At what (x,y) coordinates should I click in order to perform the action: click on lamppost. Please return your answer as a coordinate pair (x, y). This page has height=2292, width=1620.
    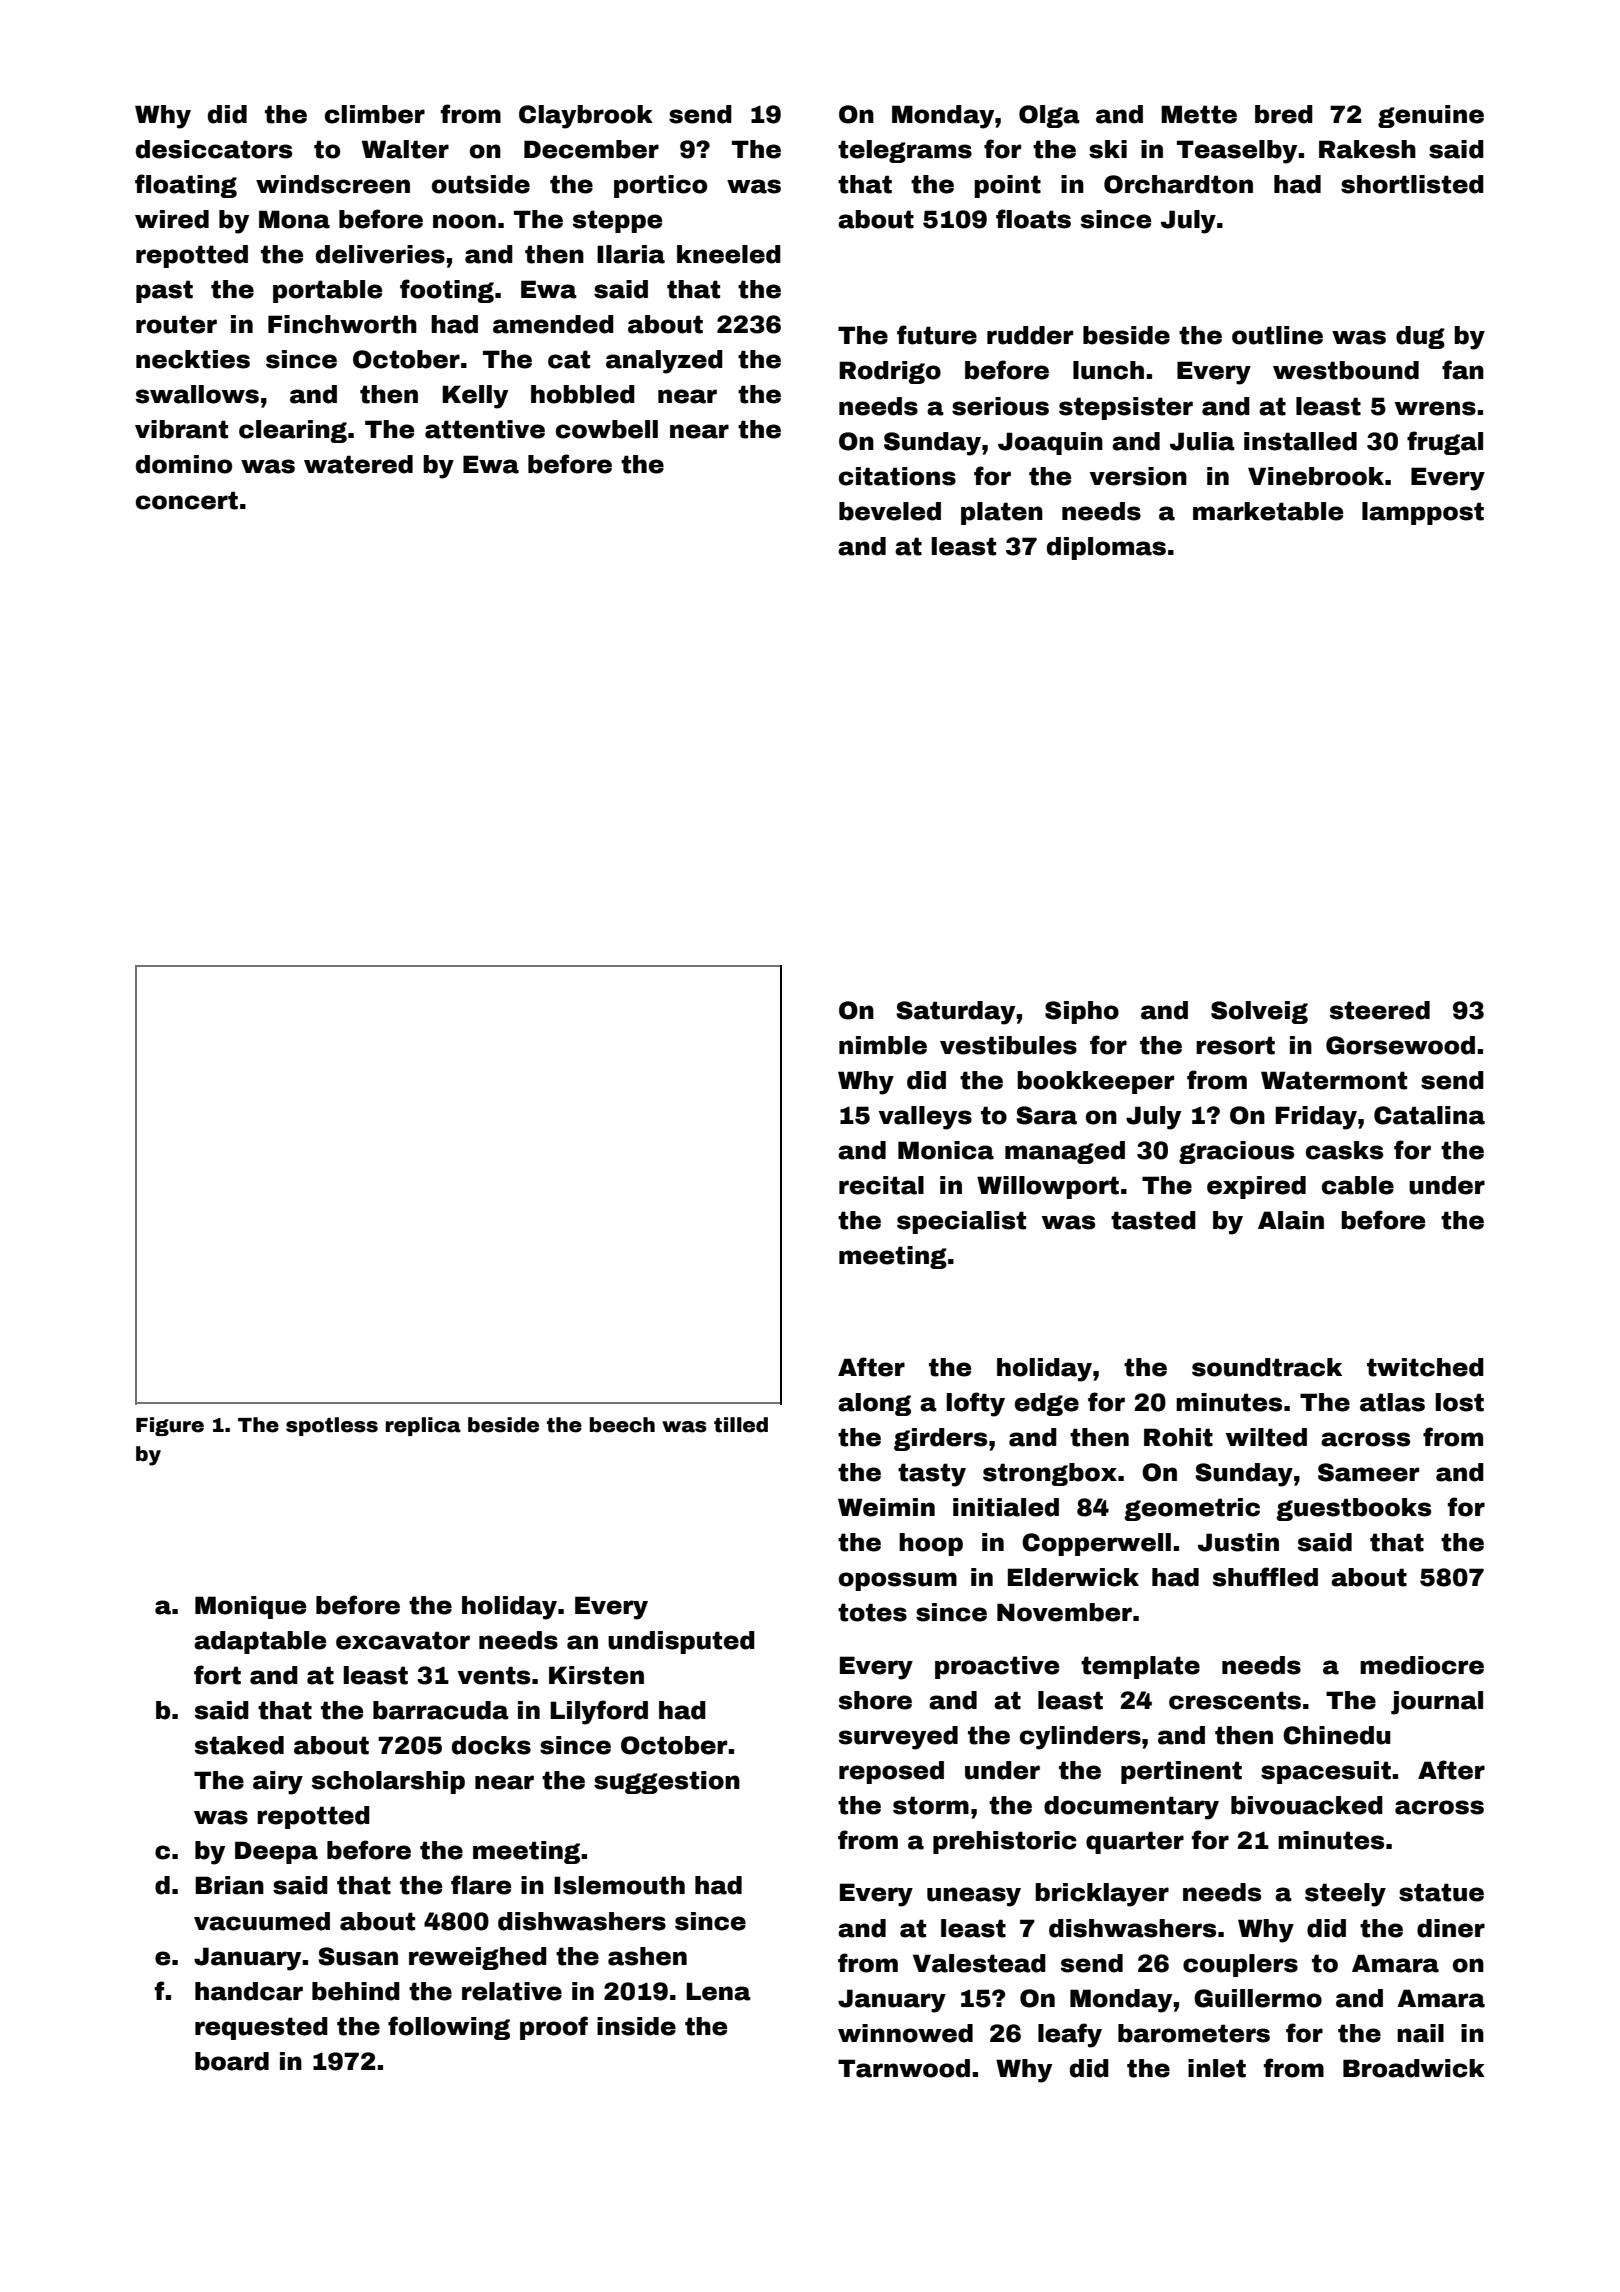
    Looking at the image, I should click on (1423, 513).
